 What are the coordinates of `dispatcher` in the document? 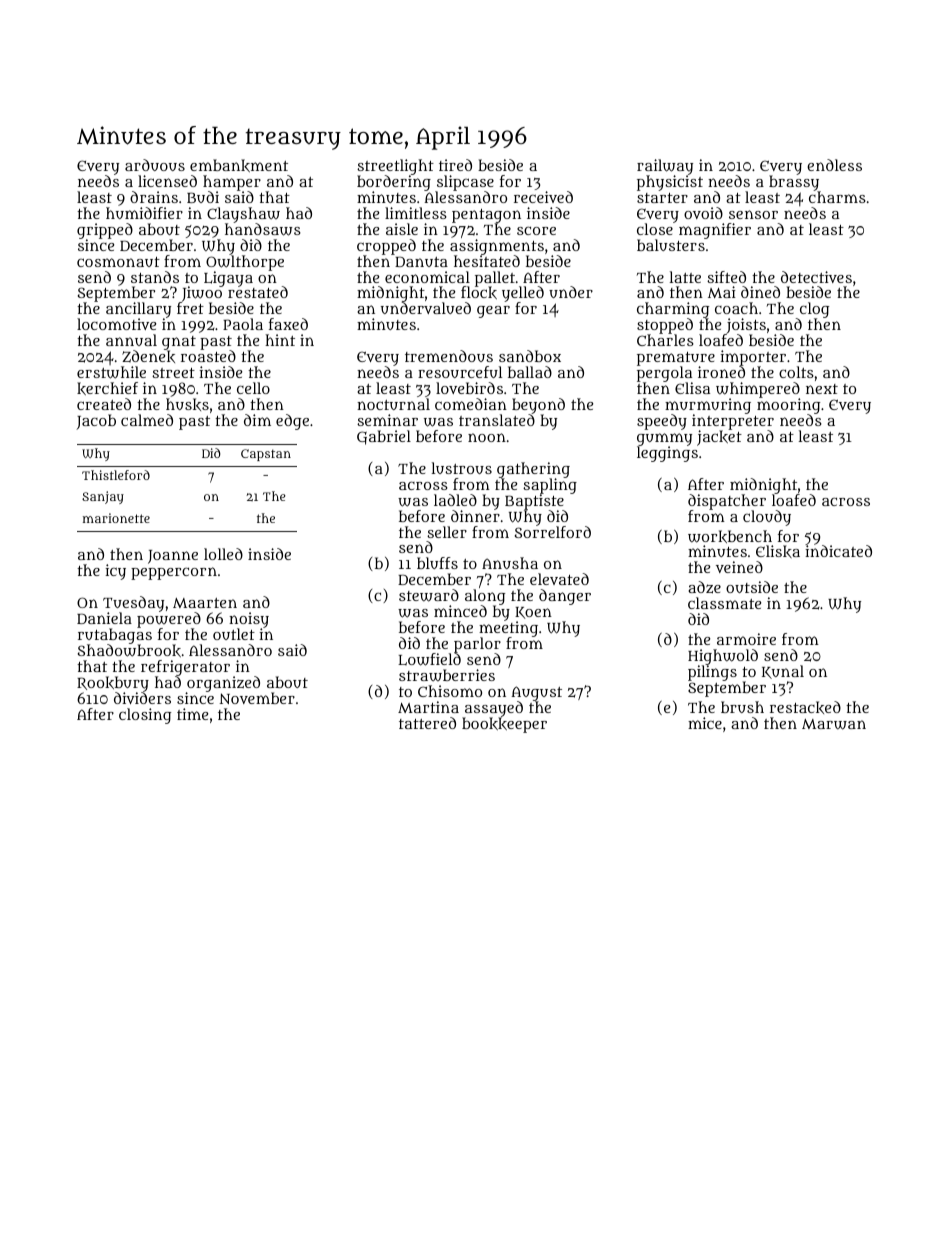 It's located at (727, 502).
